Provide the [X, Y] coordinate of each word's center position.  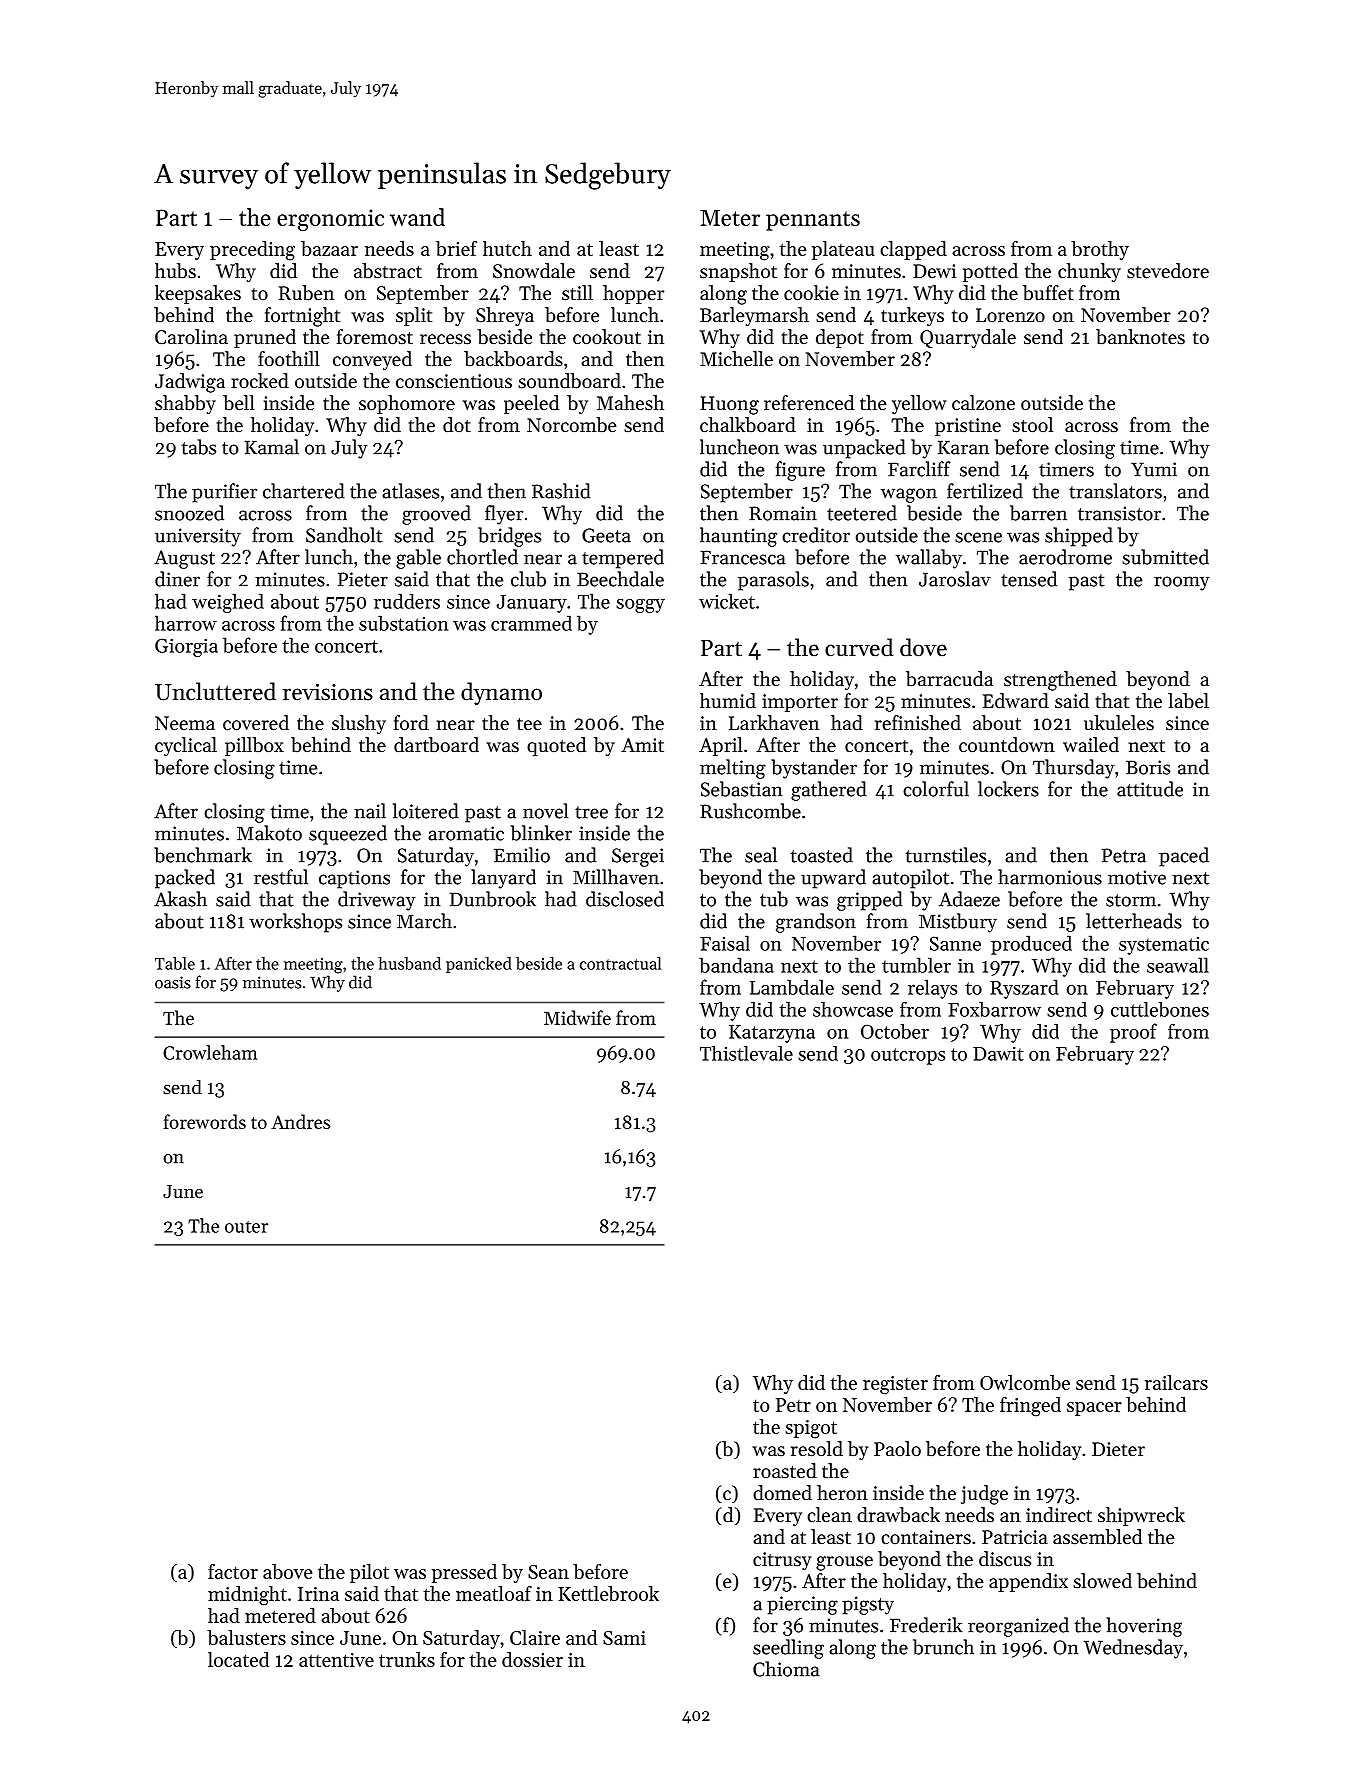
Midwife [577, 1017]
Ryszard [1024, 989]
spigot [811, 1429]
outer [246, 1227]
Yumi [1154, 469]
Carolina [191, 337]
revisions [328, 692]
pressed [464, 1573]
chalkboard [748, 425]
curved [859, 647]
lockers [1008, 789]
